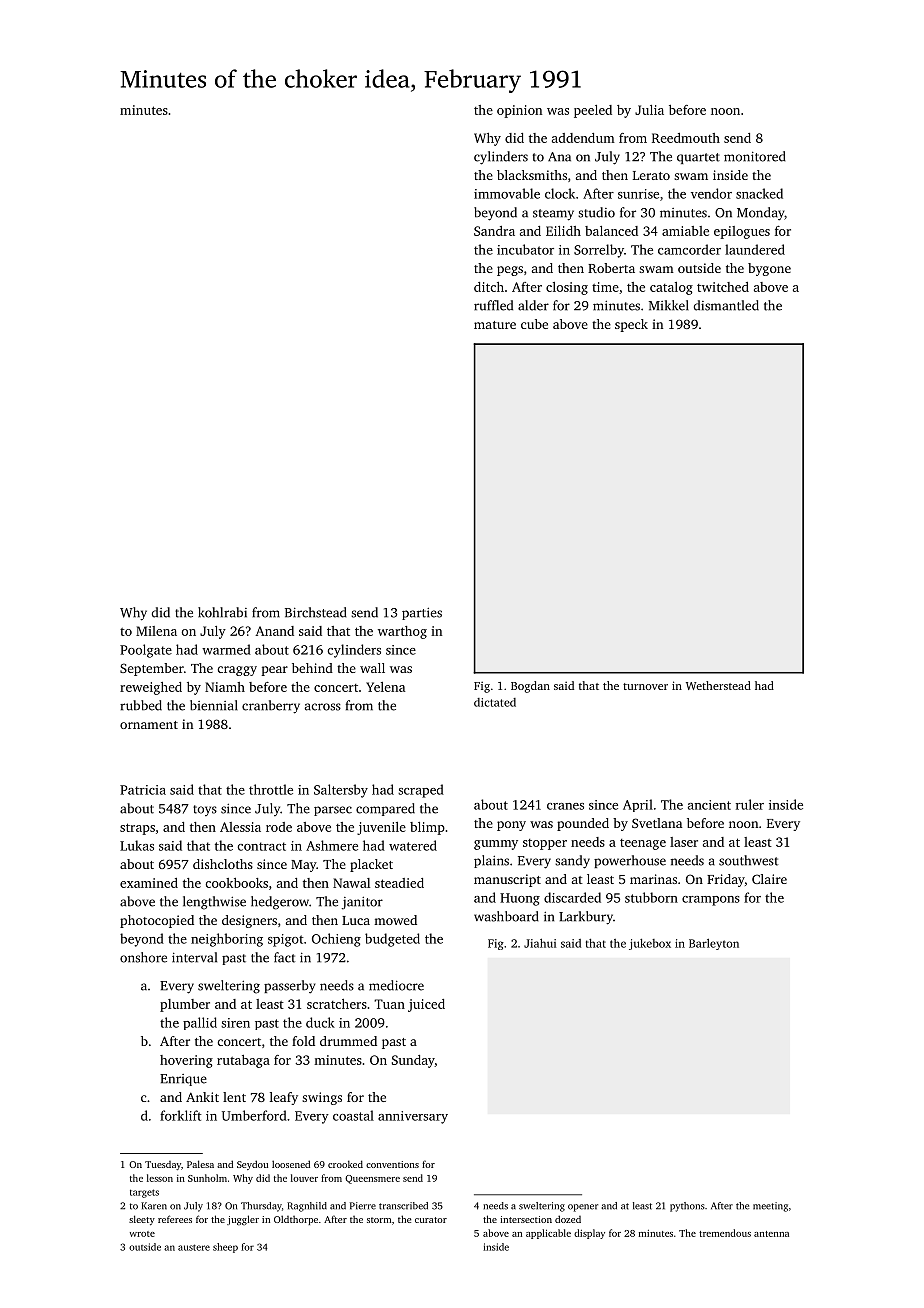 The image size is (924, 1308). What do you see at coordinates (519, 111) in the screenshot?
I see `opinion` at bounding box center [519, 111].
